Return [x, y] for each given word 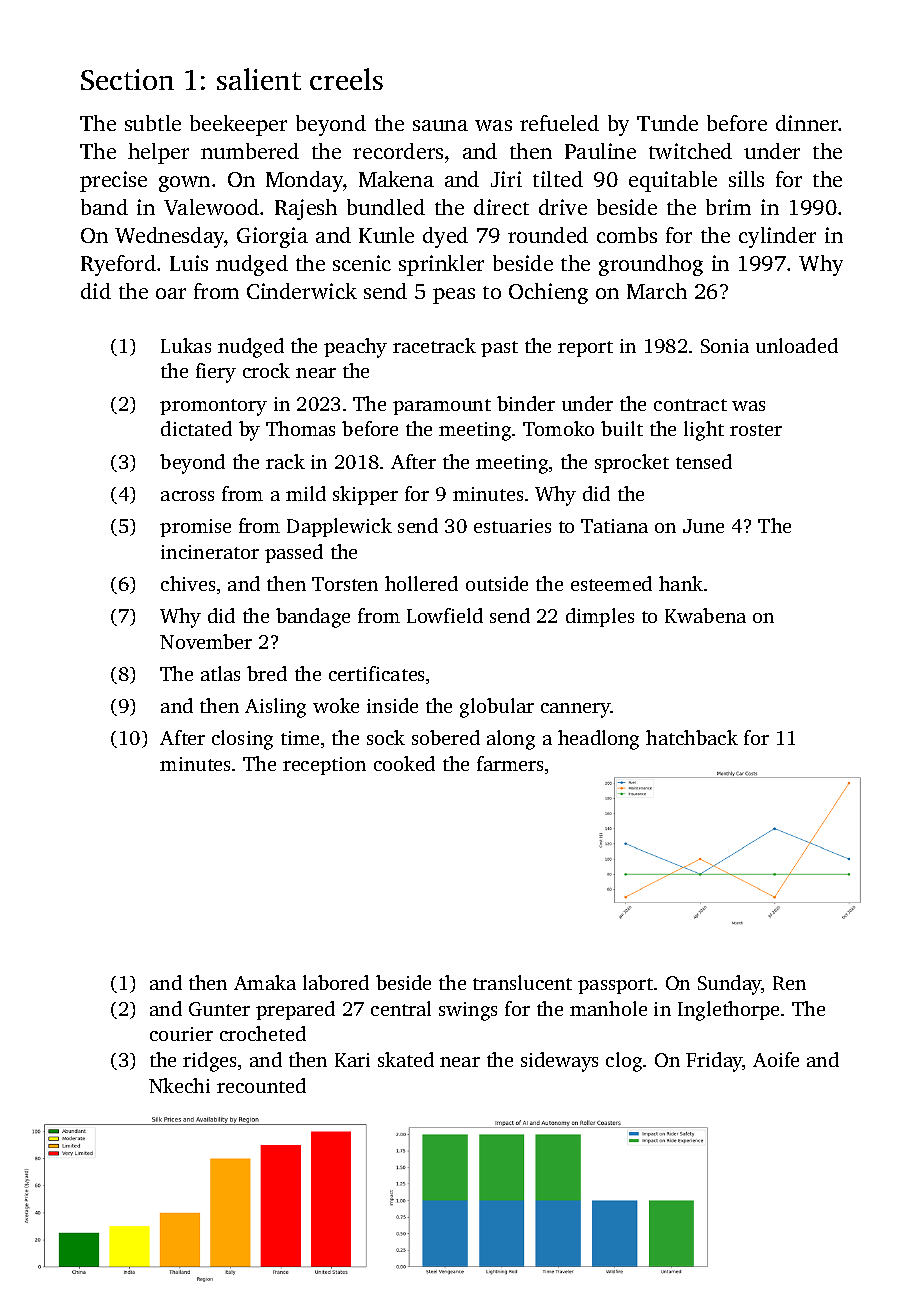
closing [242, 740]
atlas [220, 673]
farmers [510, 763]
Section [127, 79]
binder [526, 403]
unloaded [797, 345]
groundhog [651, 265]
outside [497, 583]
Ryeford [118, 265]
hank [681, 583]
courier [181, 1034]
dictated [196, 428]
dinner [807, 123]
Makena [396, 179]
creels [346, 79]
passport [615, 986]
